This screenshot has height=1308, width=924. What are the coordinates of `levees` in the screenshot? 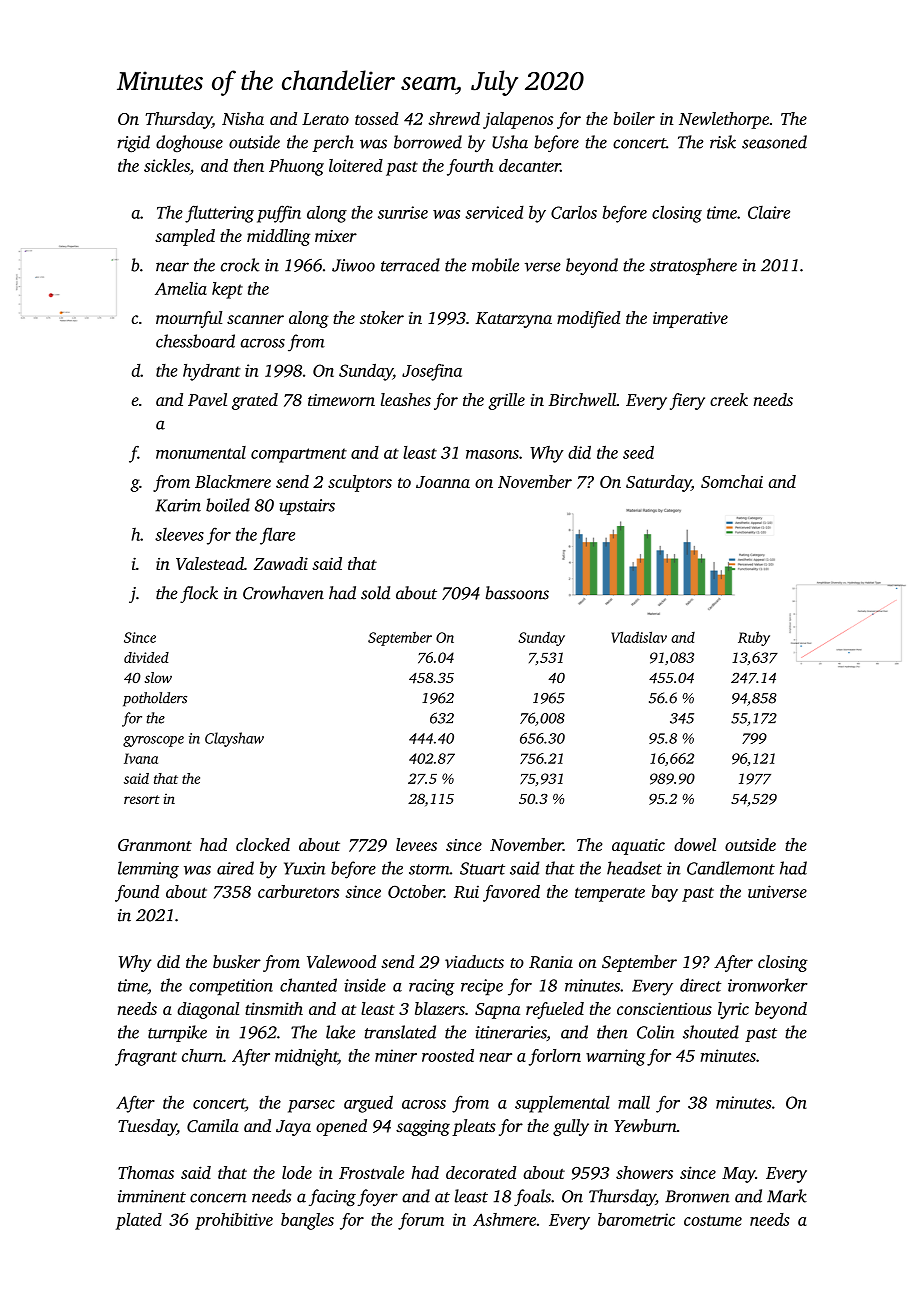 It's located at (416, 844).
